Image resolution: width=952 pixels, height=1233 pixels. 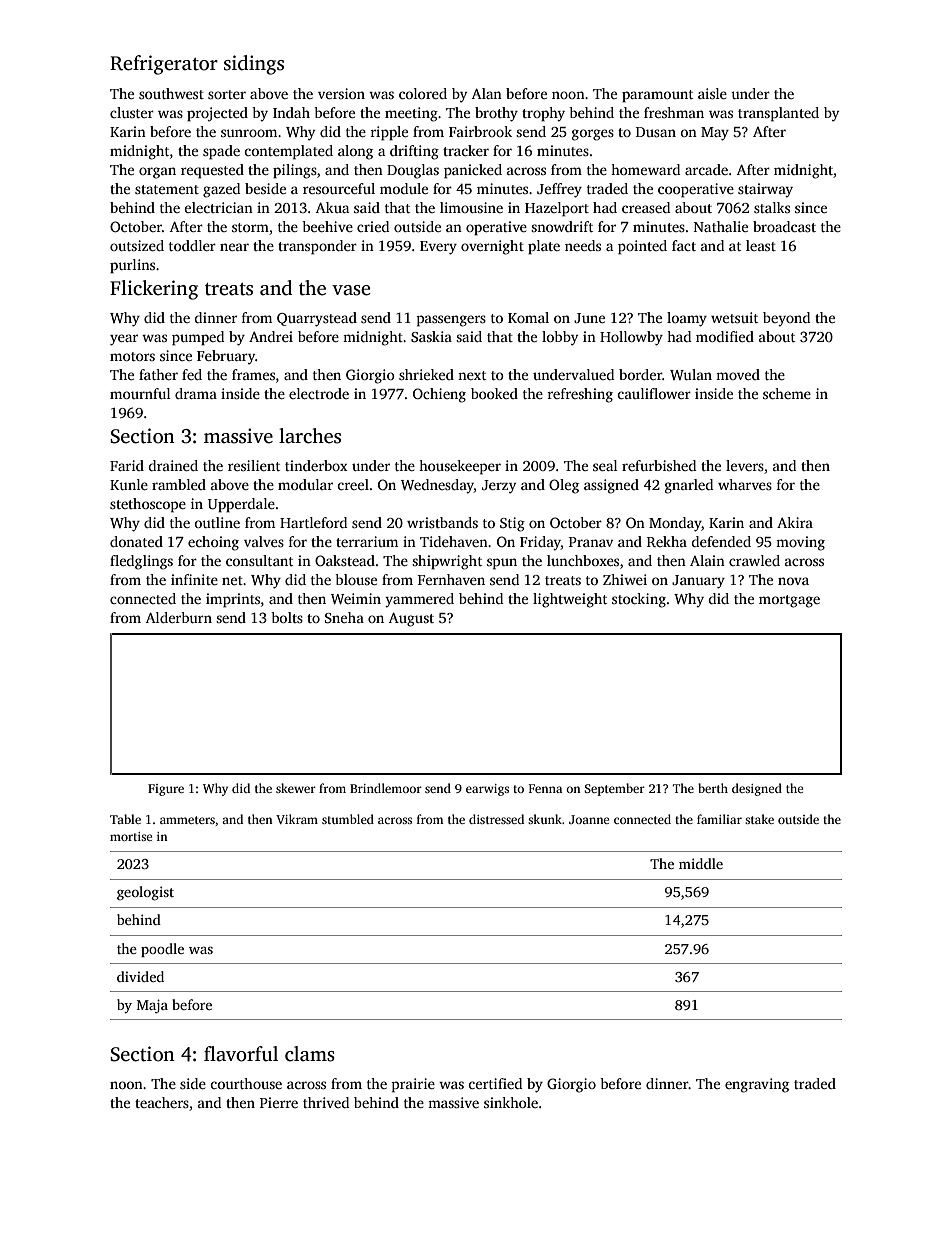 I want to click on earwigs, so click(x=487, y=790).
